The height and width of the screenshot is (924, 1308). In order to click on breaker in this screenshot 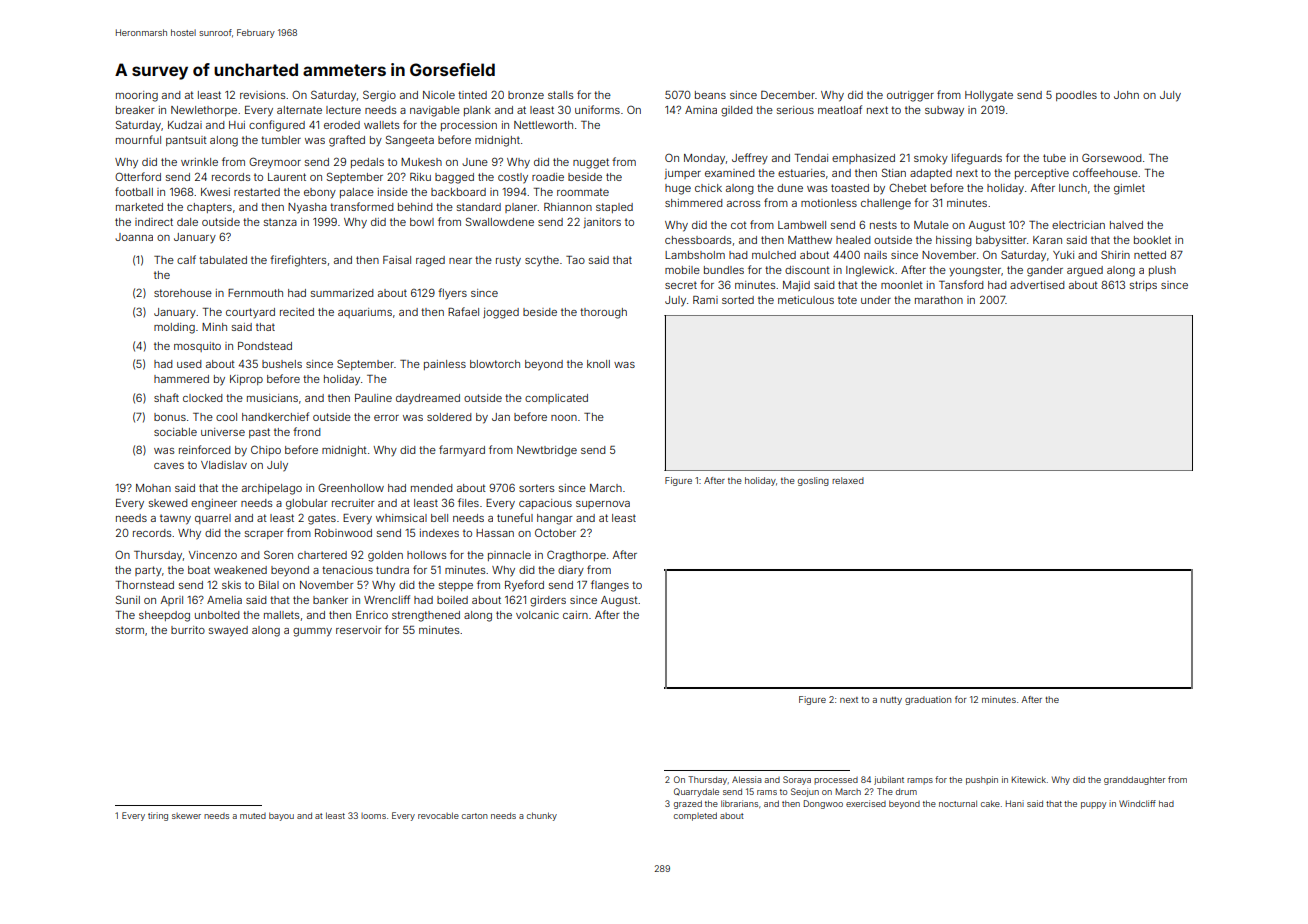, I will do `click(135, 110)`.
